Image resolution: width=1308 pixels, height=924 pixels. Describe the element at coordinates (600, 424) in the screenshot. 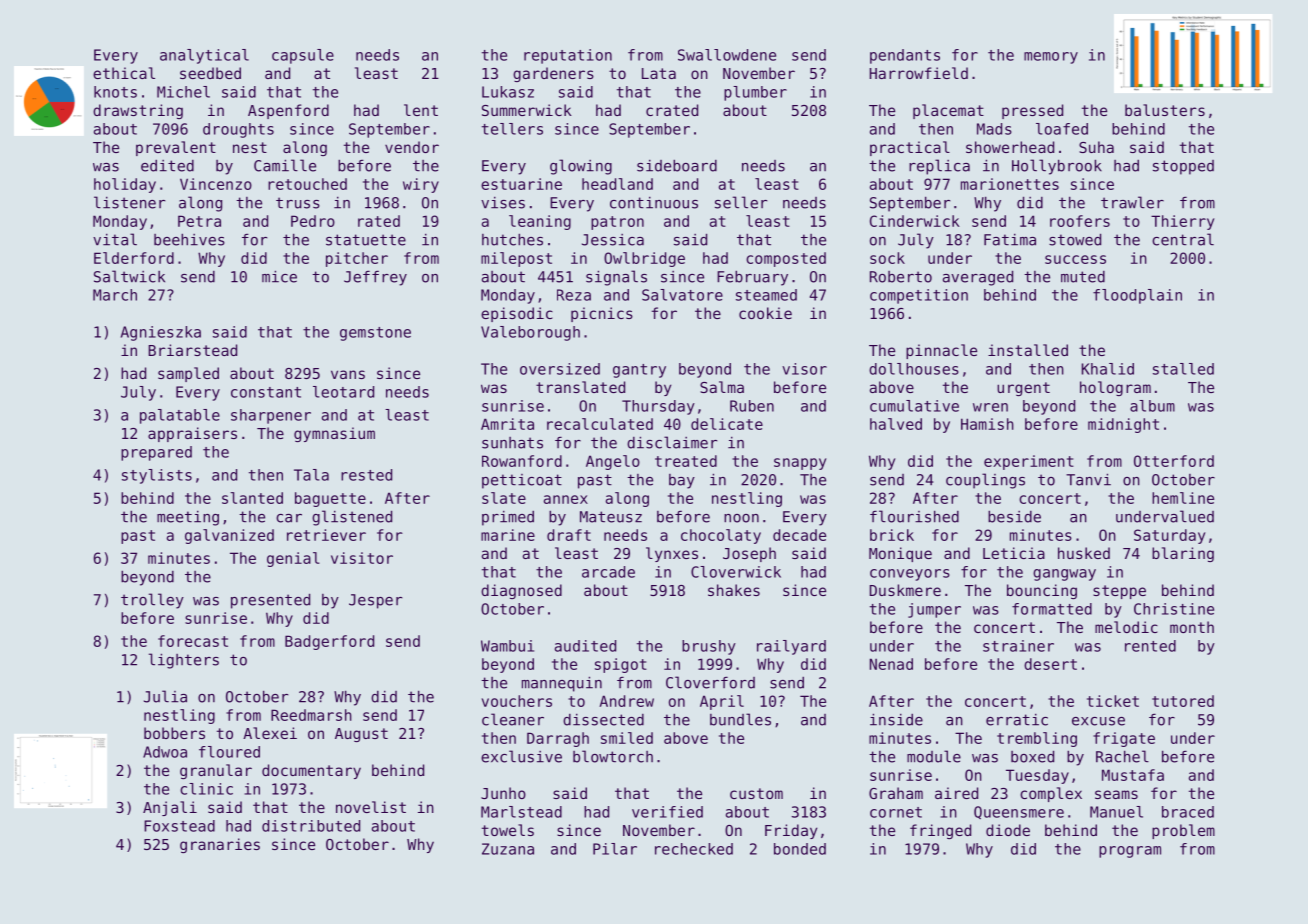

I see `recalculated` at that location.
